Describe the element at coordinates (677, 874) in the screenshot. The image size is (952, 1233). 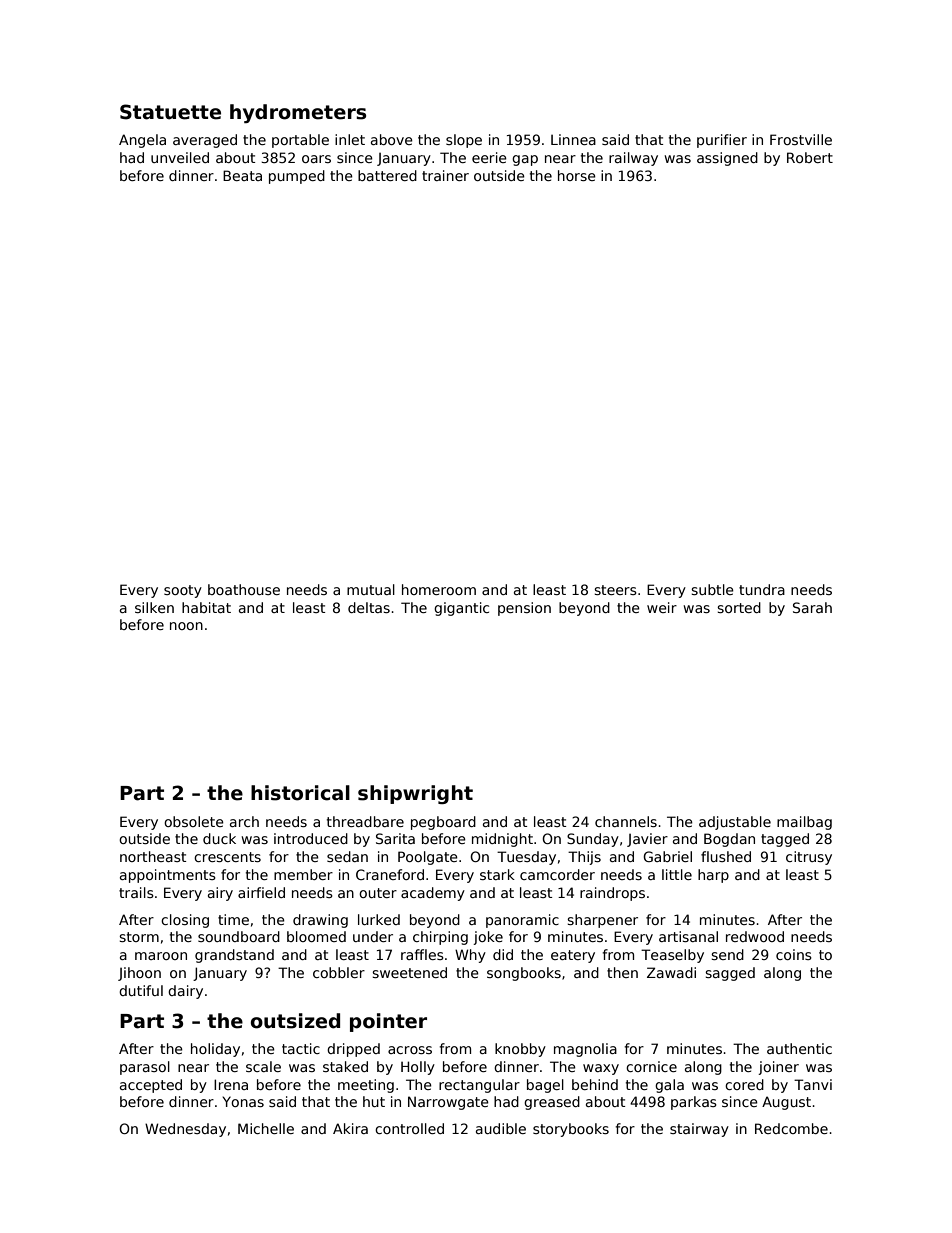
I see `little` at that location.
